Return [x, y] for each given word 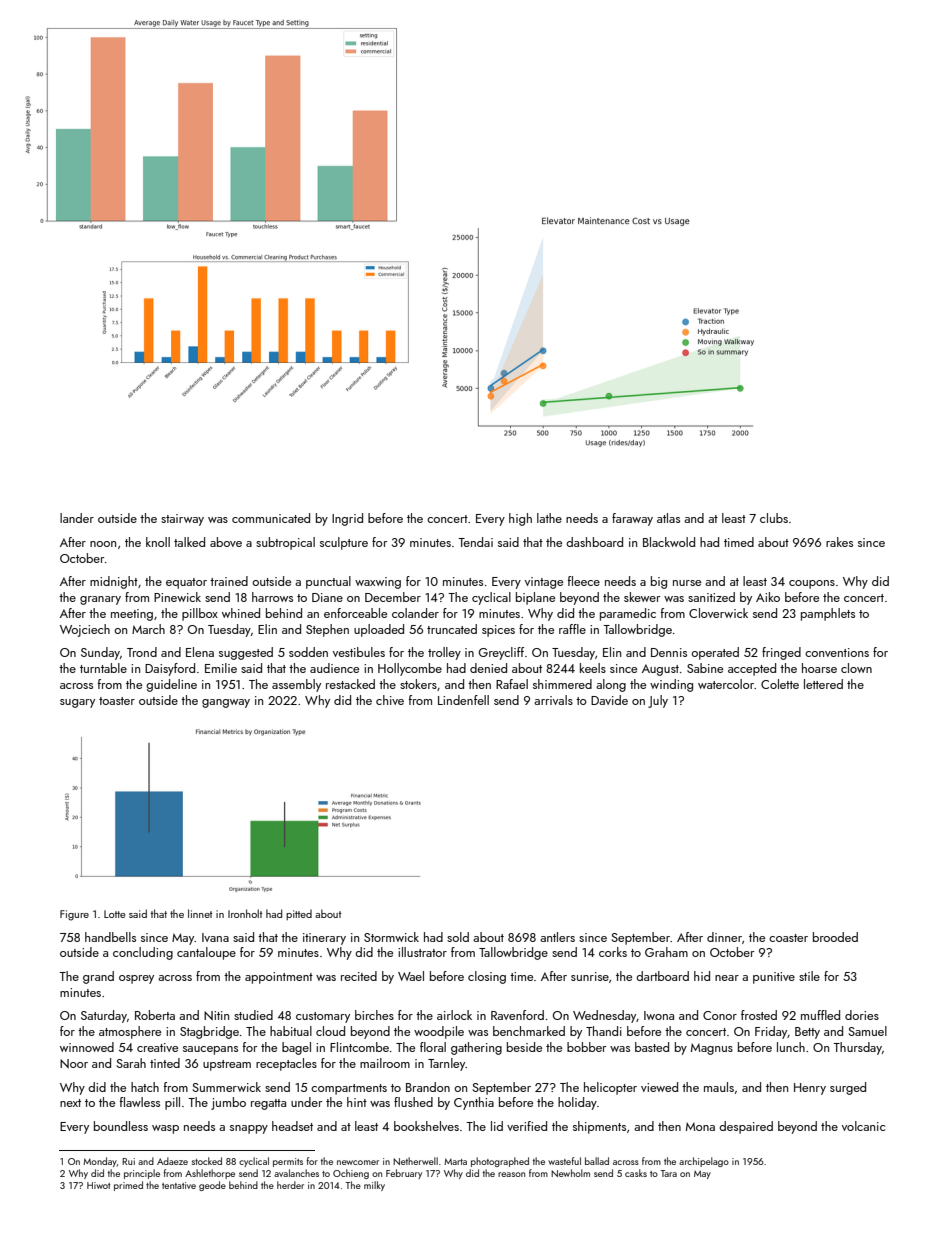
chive [390, 700]
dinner [724, 937]
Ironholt [245, 913]
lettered [823, 684]
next [70, 1103]
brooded [835, 937]
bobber [586, 1047]
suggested [246, 653]
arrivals [553, 700]
